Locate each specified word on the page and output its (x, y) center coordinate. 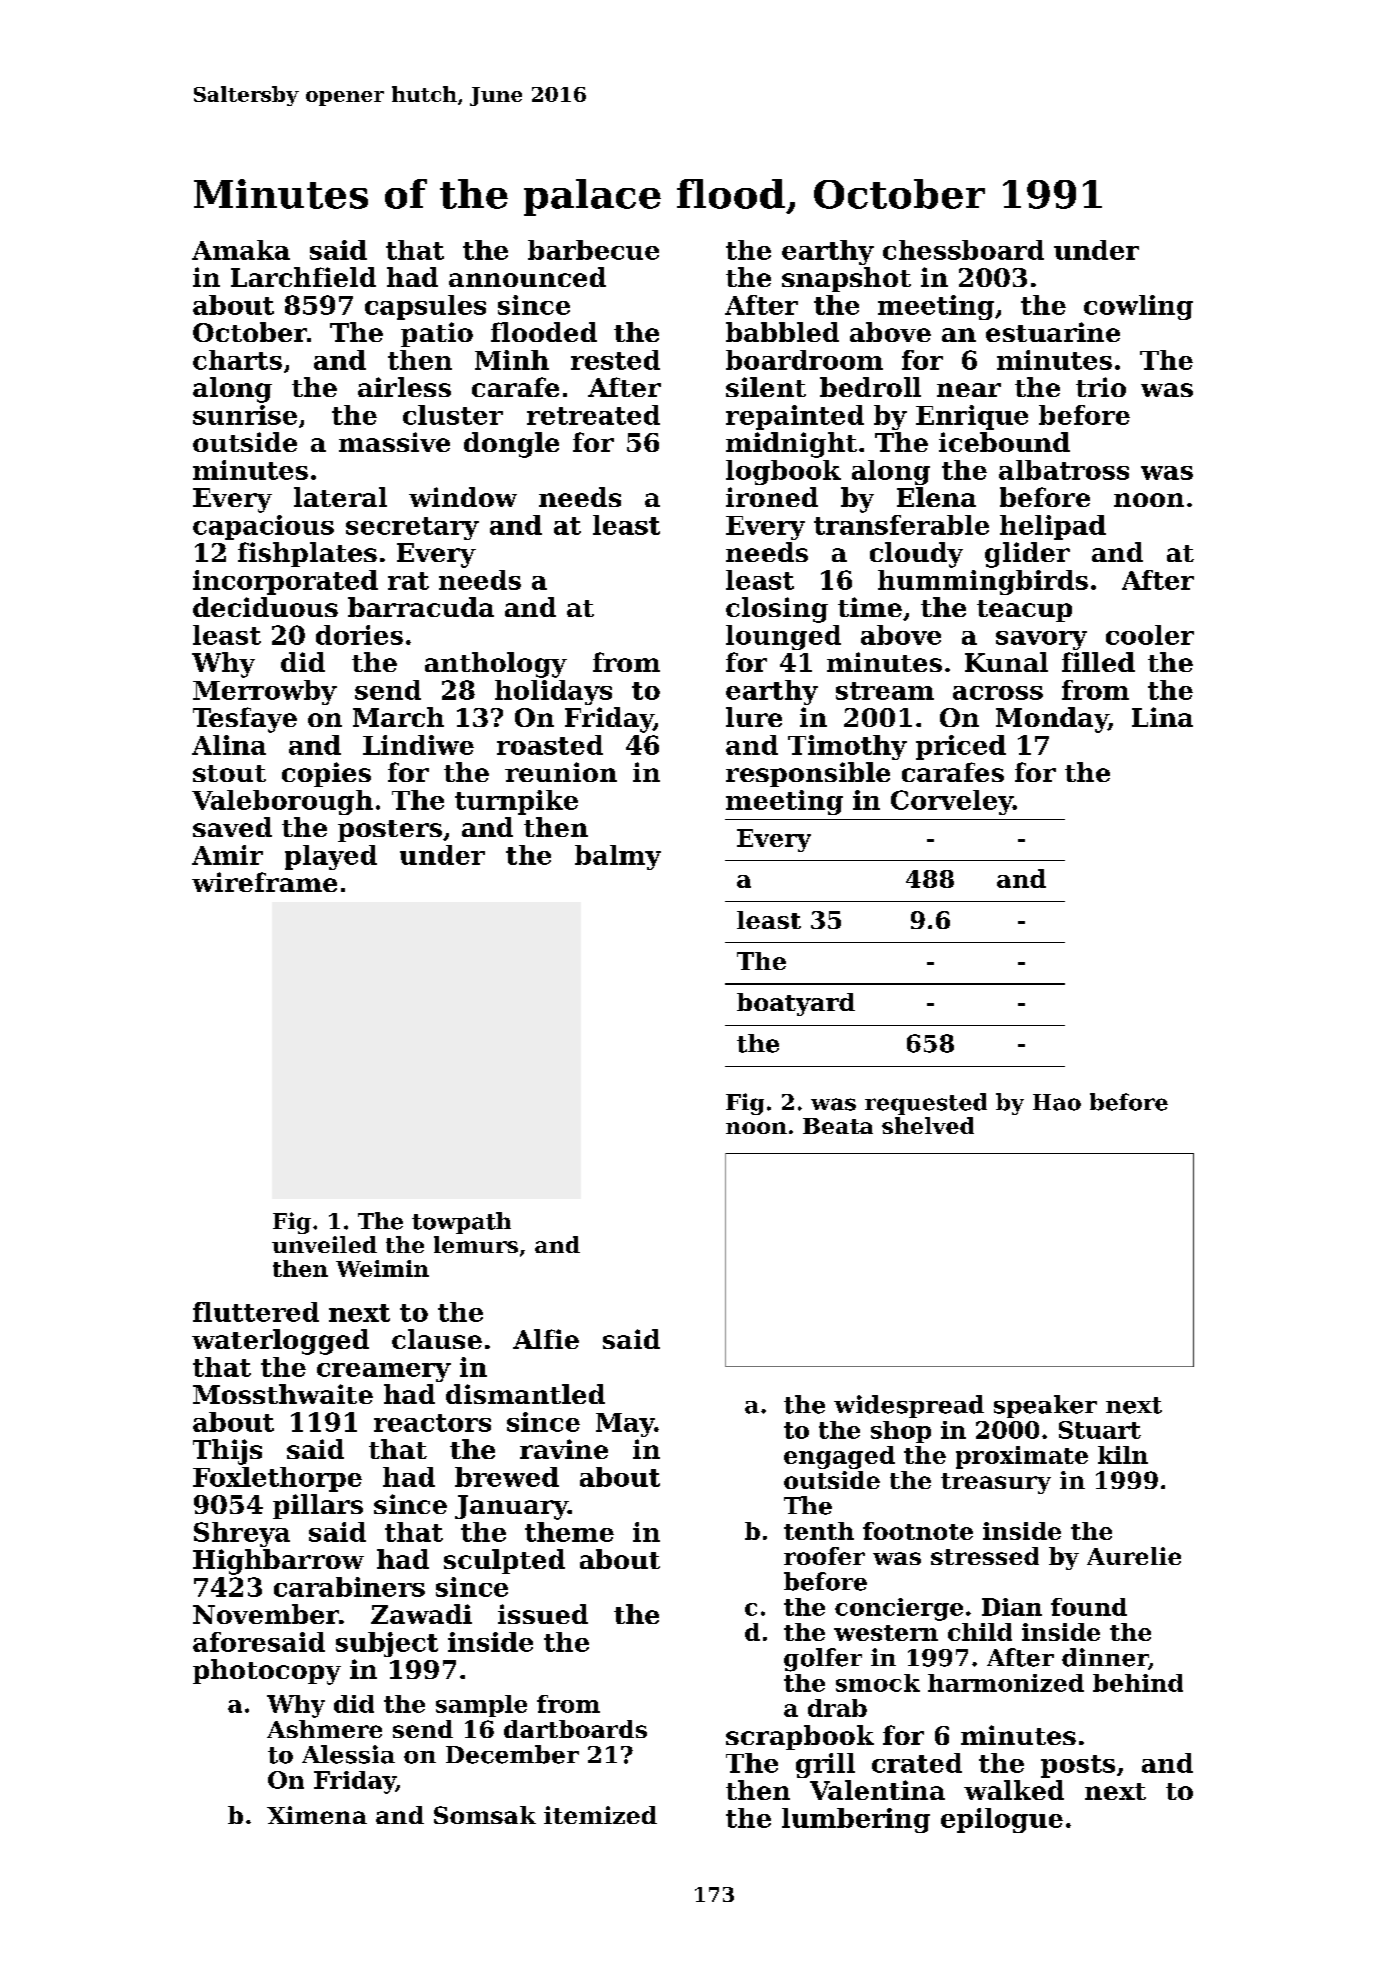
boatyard (796, 1004)
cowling (1138, 307)
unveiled (324, 1244)
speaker (1045, 1406)
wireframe (264, 882)
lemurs (476, 1244)
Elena (936, 497)
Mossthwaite (283, 1394)
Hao (1057, 1102)
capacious (263, 527)
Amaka (241, 250)
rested (615, 360)
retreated (593, 415)
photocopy (267, 1672)
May (625, 1425)
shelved (928, 1125)
